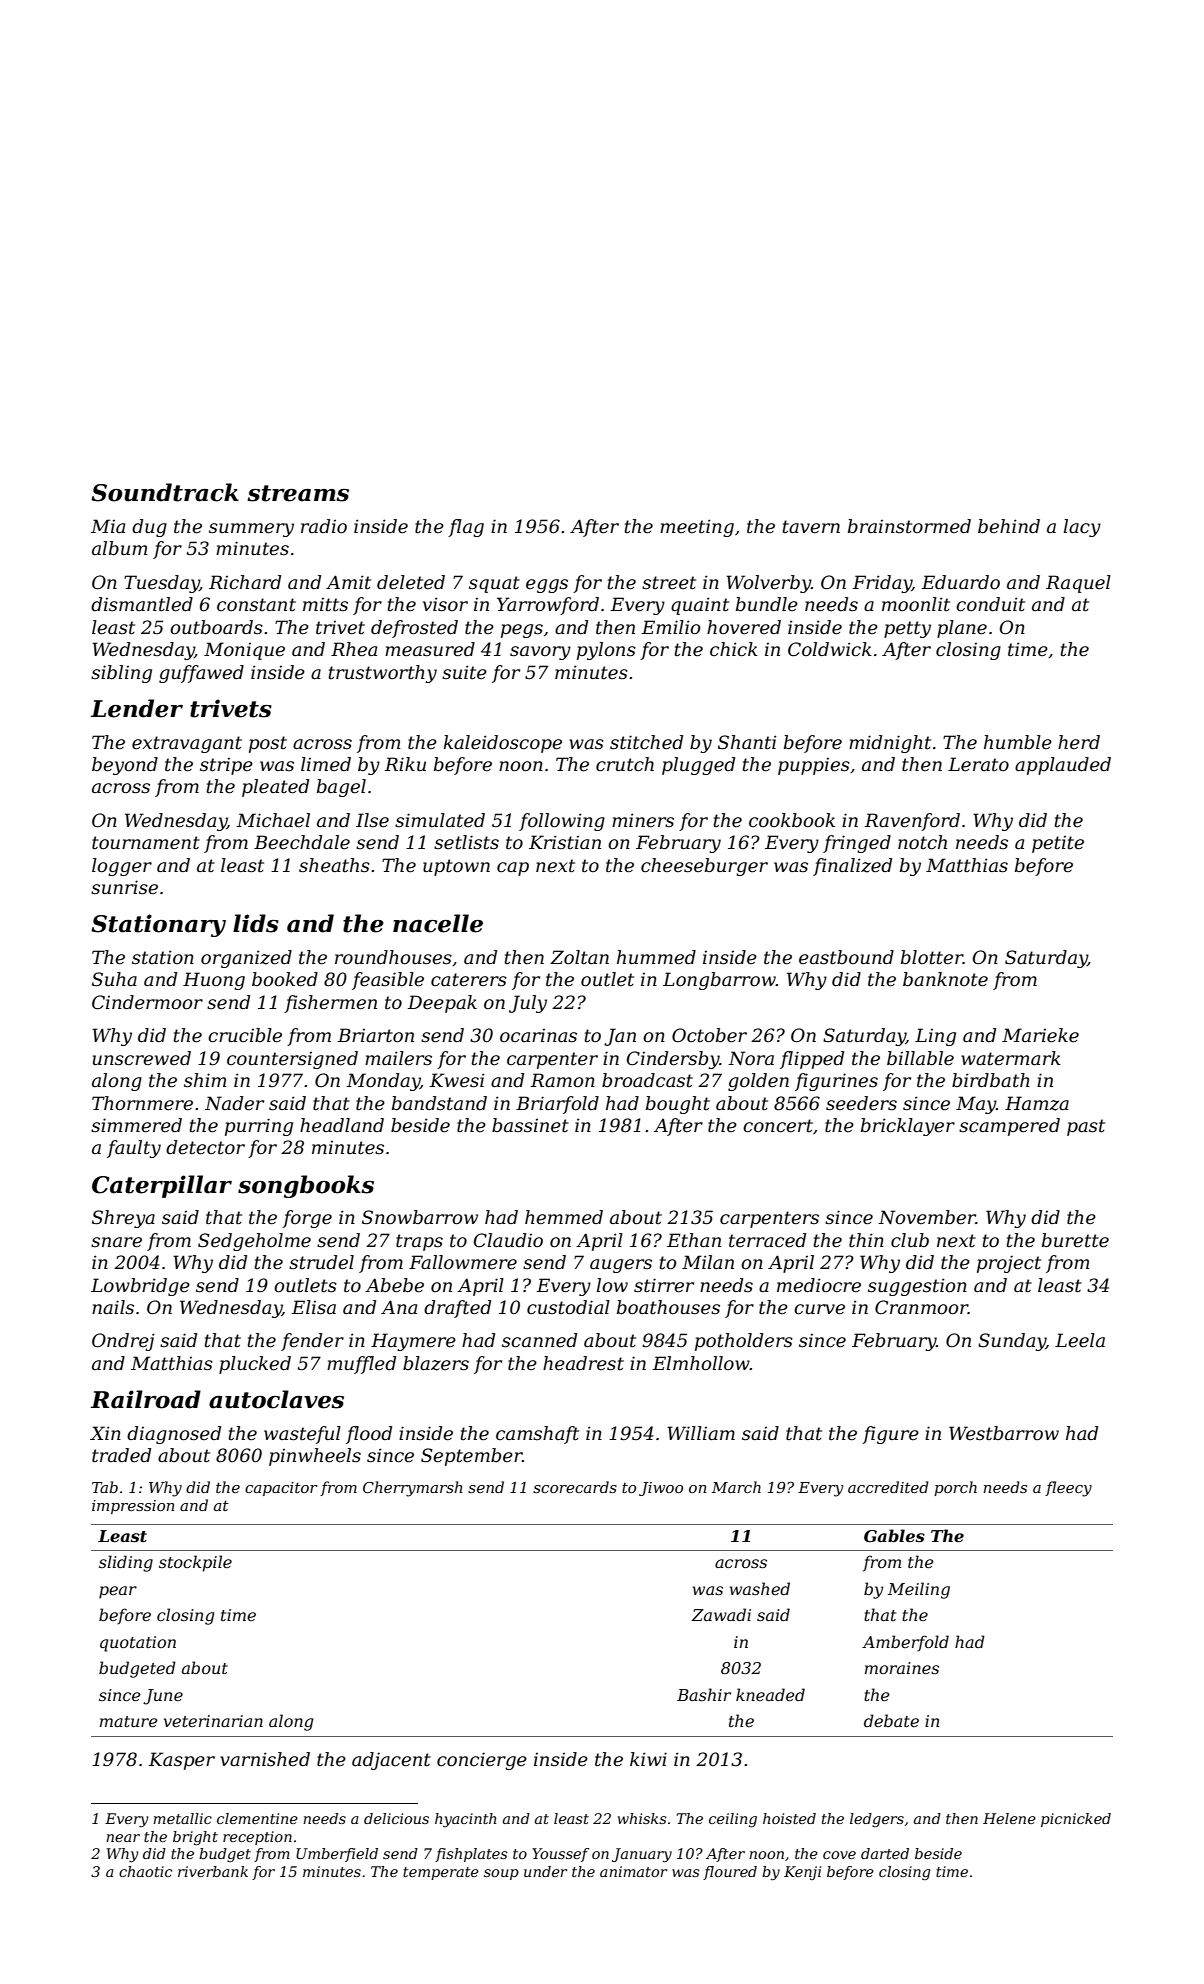 This screenshot has width=1204, height=1984. I want to click on chaotic, so click(145, 1871).
